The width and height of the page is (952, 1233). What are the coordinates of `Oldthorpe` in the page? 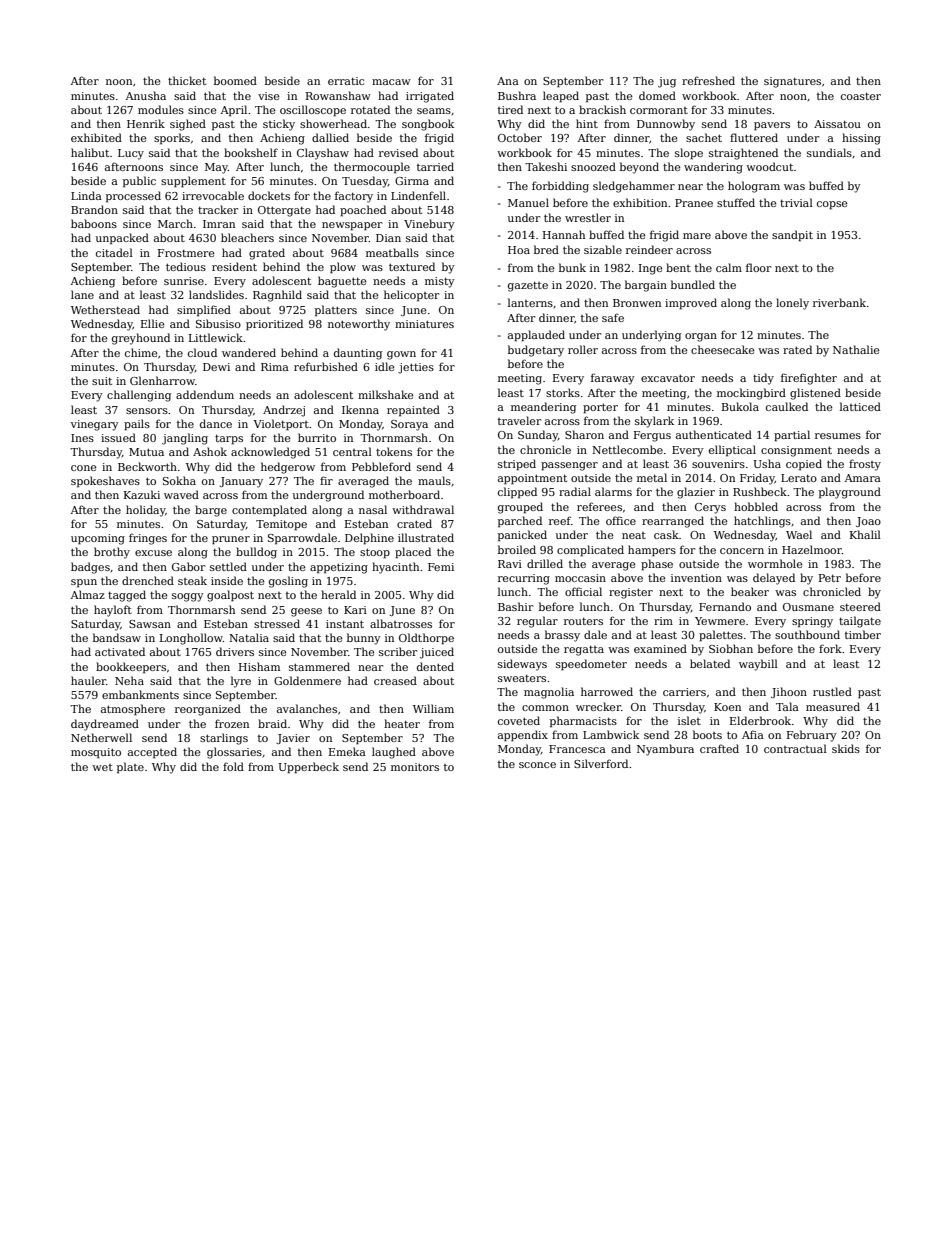 It's located at (426, 639).
